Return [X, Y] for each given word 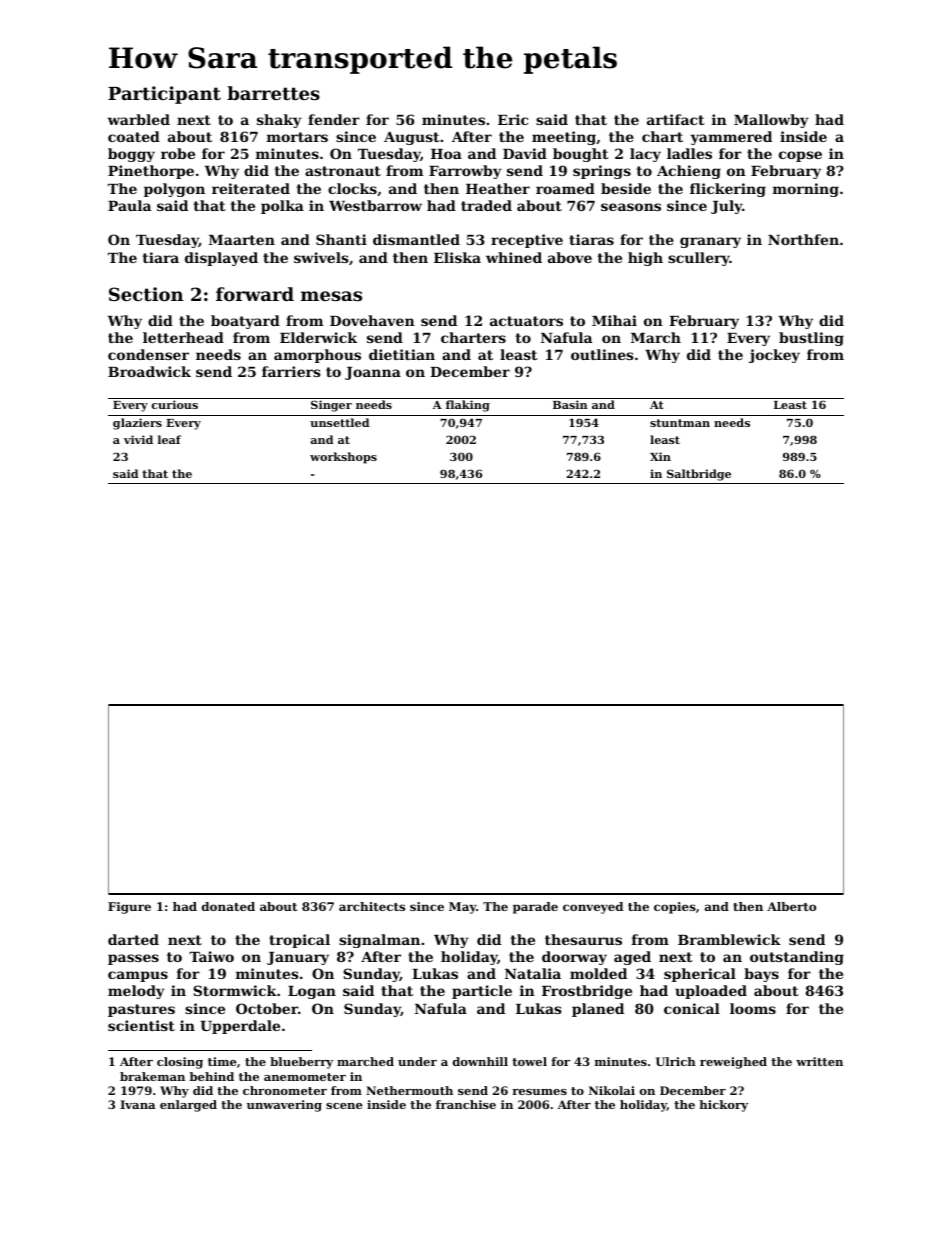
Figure [129, 908]
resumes [539, 1092]
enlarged [188, 1106]
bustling [811, 339]
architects [372, 906]
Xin [660, 456]
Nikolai [612, 1090]
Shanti [341, 239]
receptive [527, 241]
